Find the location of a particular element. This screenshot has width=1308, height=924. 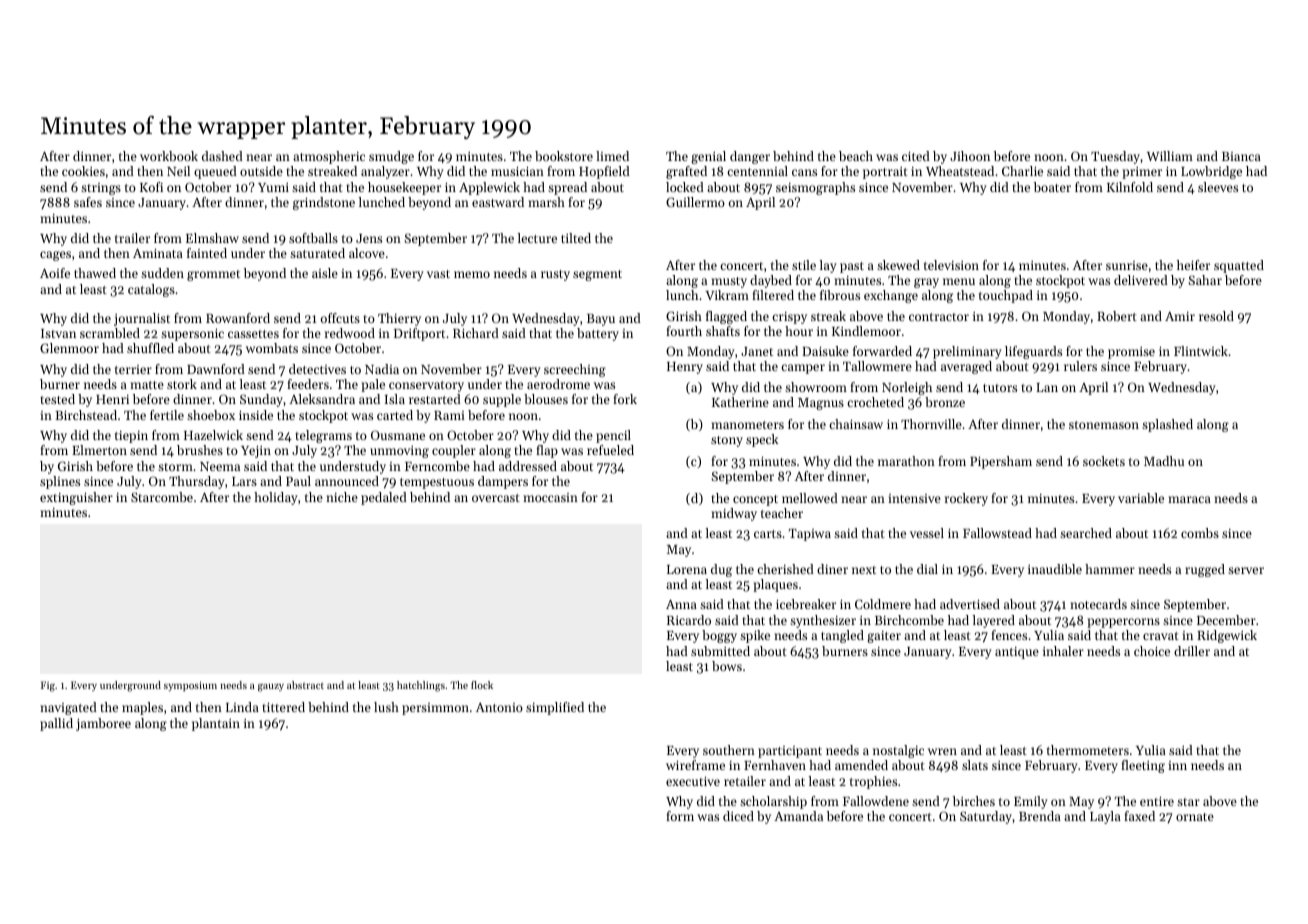

cookies is located at coordinates (83, 171).
